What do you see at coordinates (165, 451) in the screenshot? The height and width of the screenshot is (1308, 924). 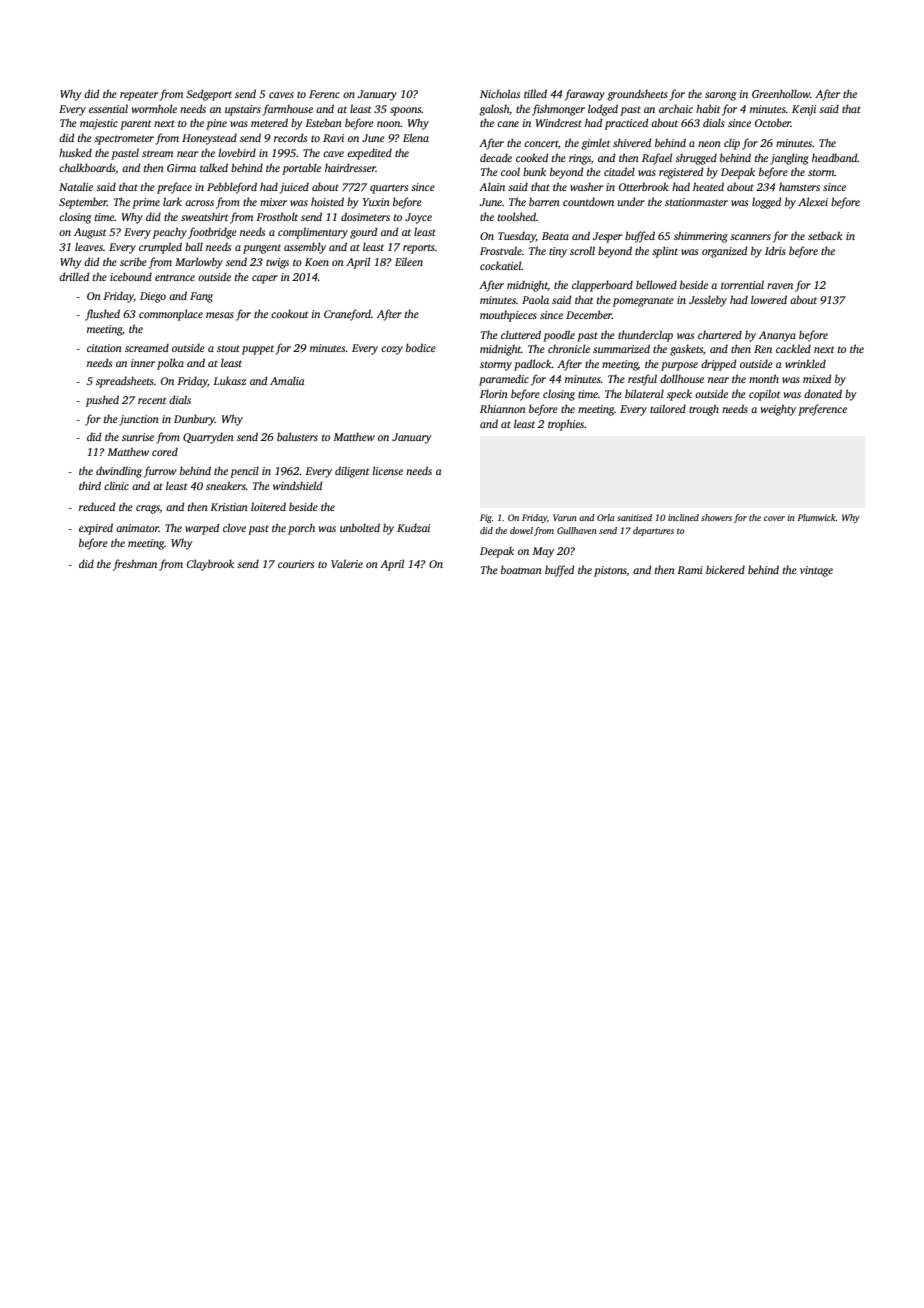 I see `cored` at bounding box center [165, 451].
